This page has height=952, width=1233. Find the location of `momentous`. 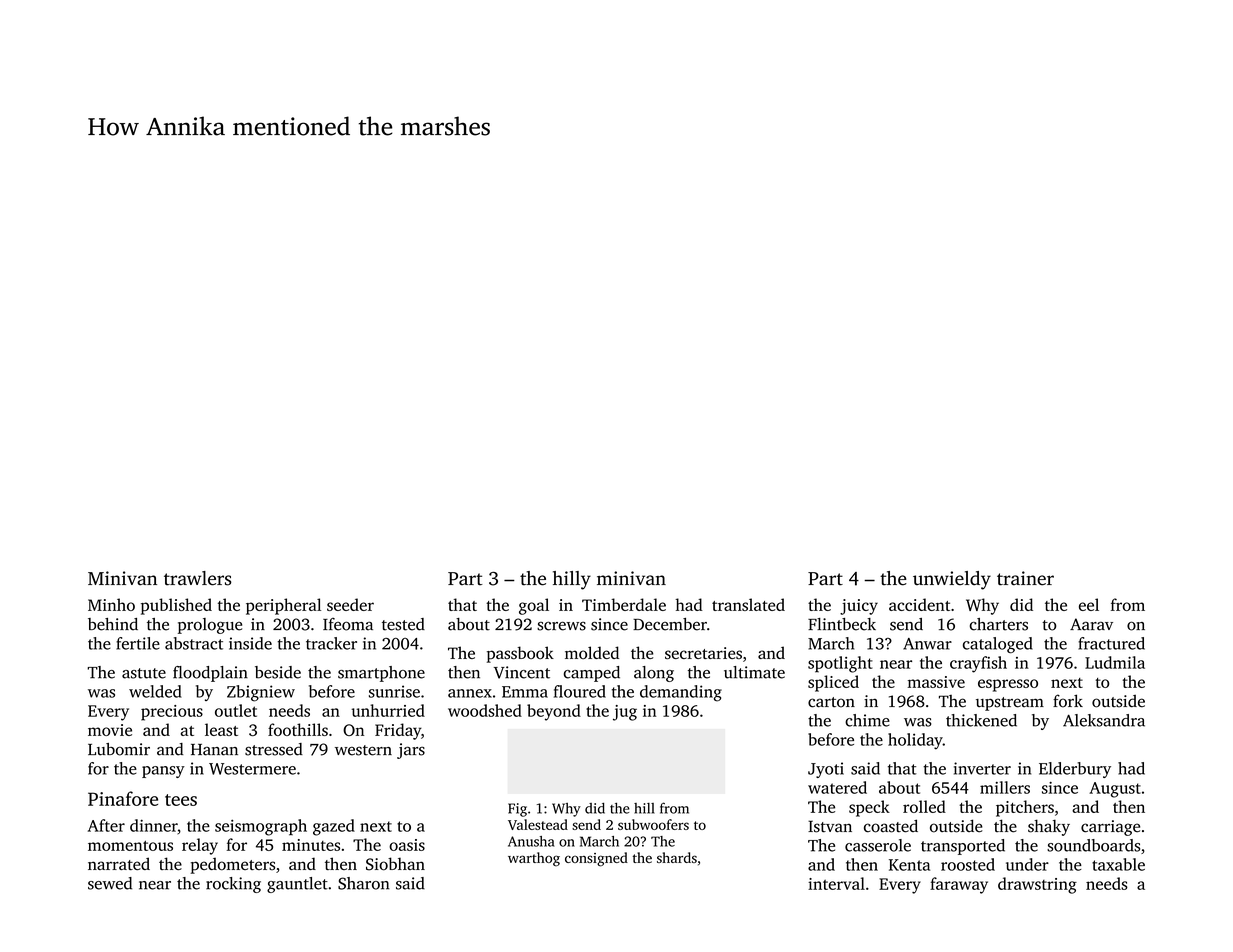

momentous is located at coordinates (130, 846).
